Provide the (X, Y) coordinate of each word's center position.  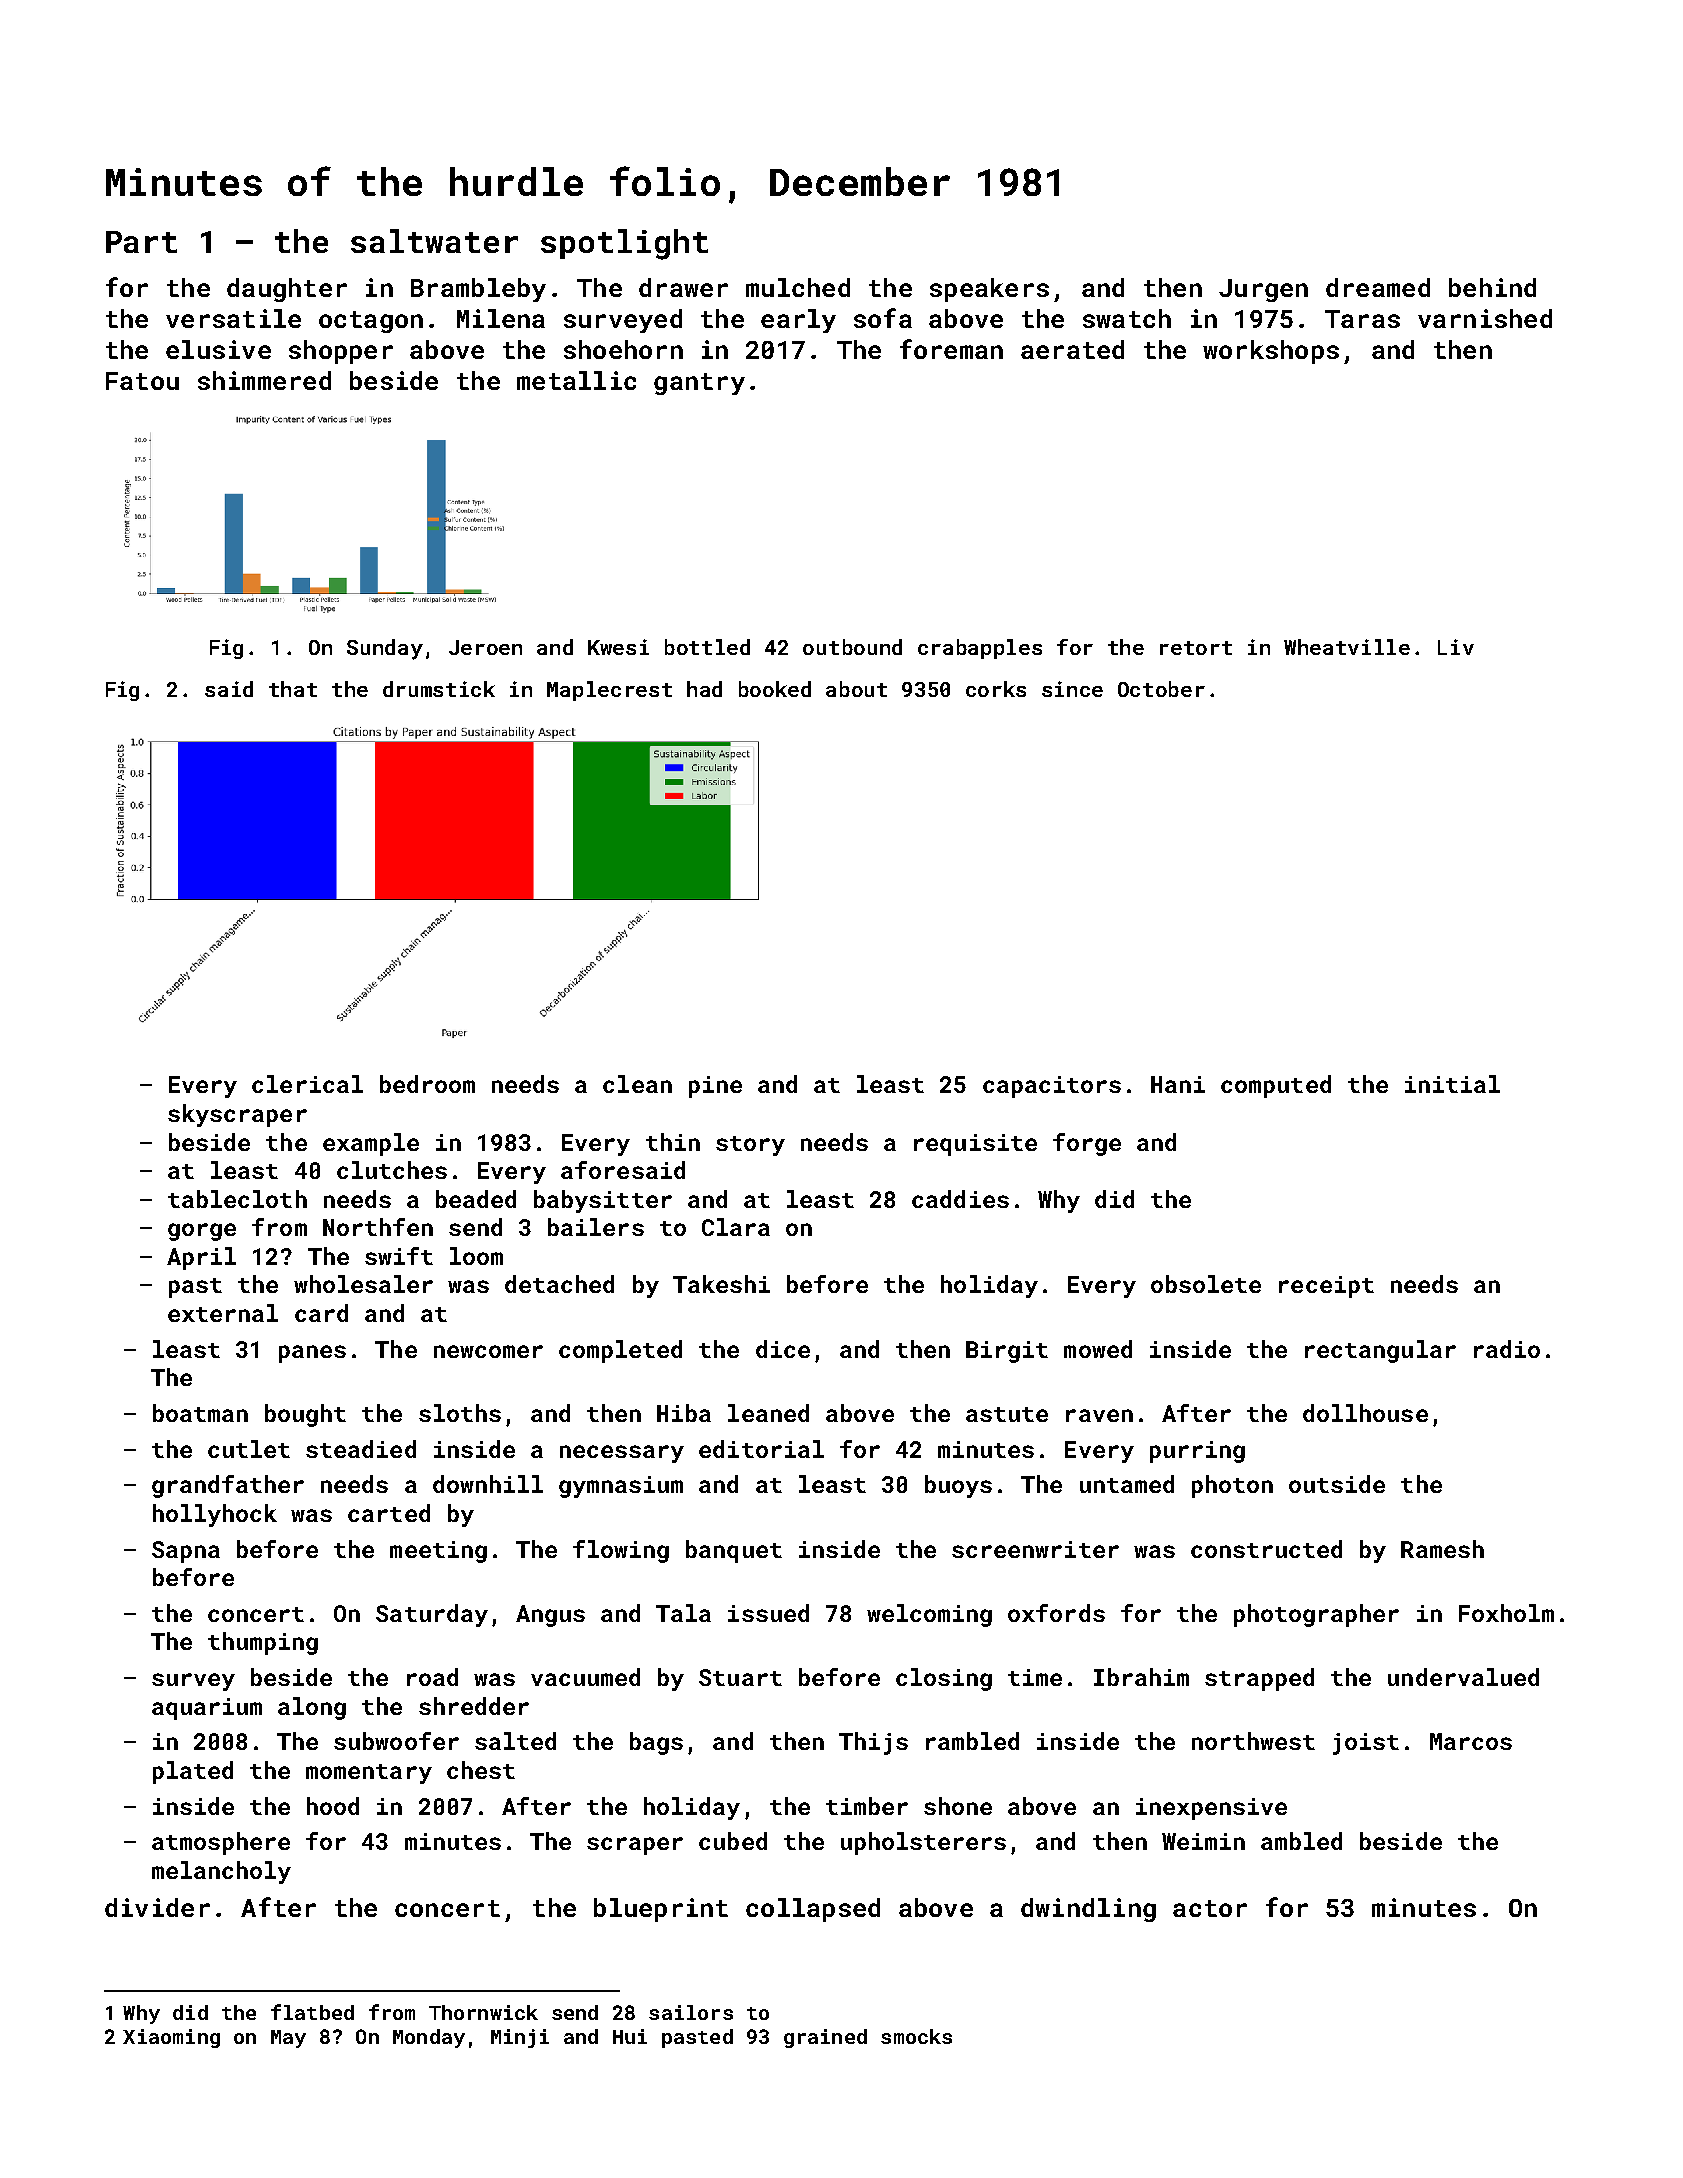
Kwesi (618, 647)
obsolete (1206, 1284)
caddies (960, 1199)
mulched (798, 287)
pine (715, 1087)
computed (1276, 1086)
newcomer (488, 1351)
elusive (218, 349)
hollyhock (215, 1515)
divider (157, 1907)
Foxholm (1506, 1613)
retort (1196, 648)
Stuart (740, 1677)
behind (1492, 287)
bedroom (427, 1084)
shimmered (264, 380)
